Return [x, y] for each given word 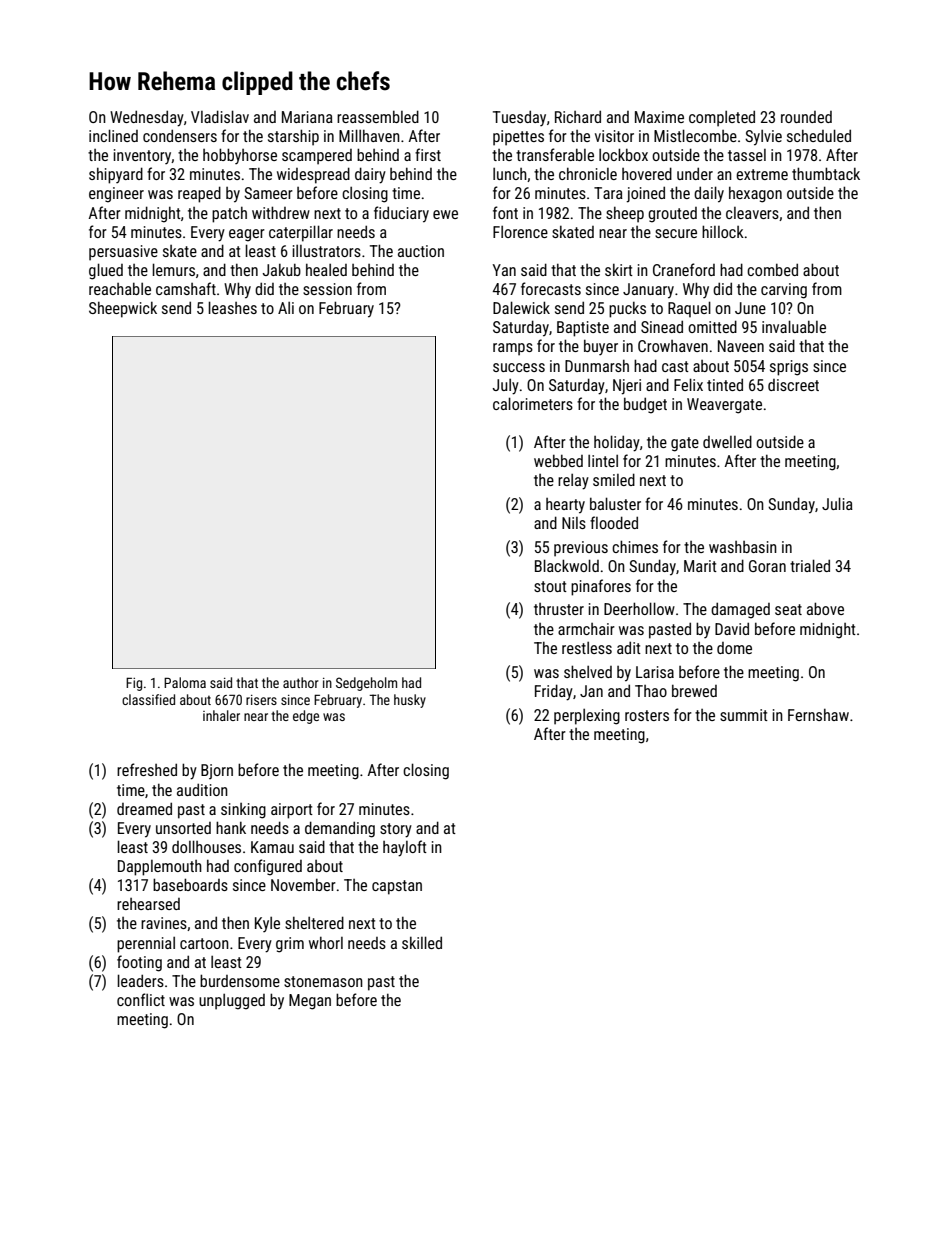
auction [421, 251]
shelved [588, 671]
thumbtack [826, 173]
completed [722, 118]
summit [744, 715]
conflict [141, 999]
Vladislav [220, 116]
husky [410, 701]
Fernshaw [818, 714]
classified [148, 699]
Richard [578, 116]
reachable [120, 288]
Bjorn [217, 771]
